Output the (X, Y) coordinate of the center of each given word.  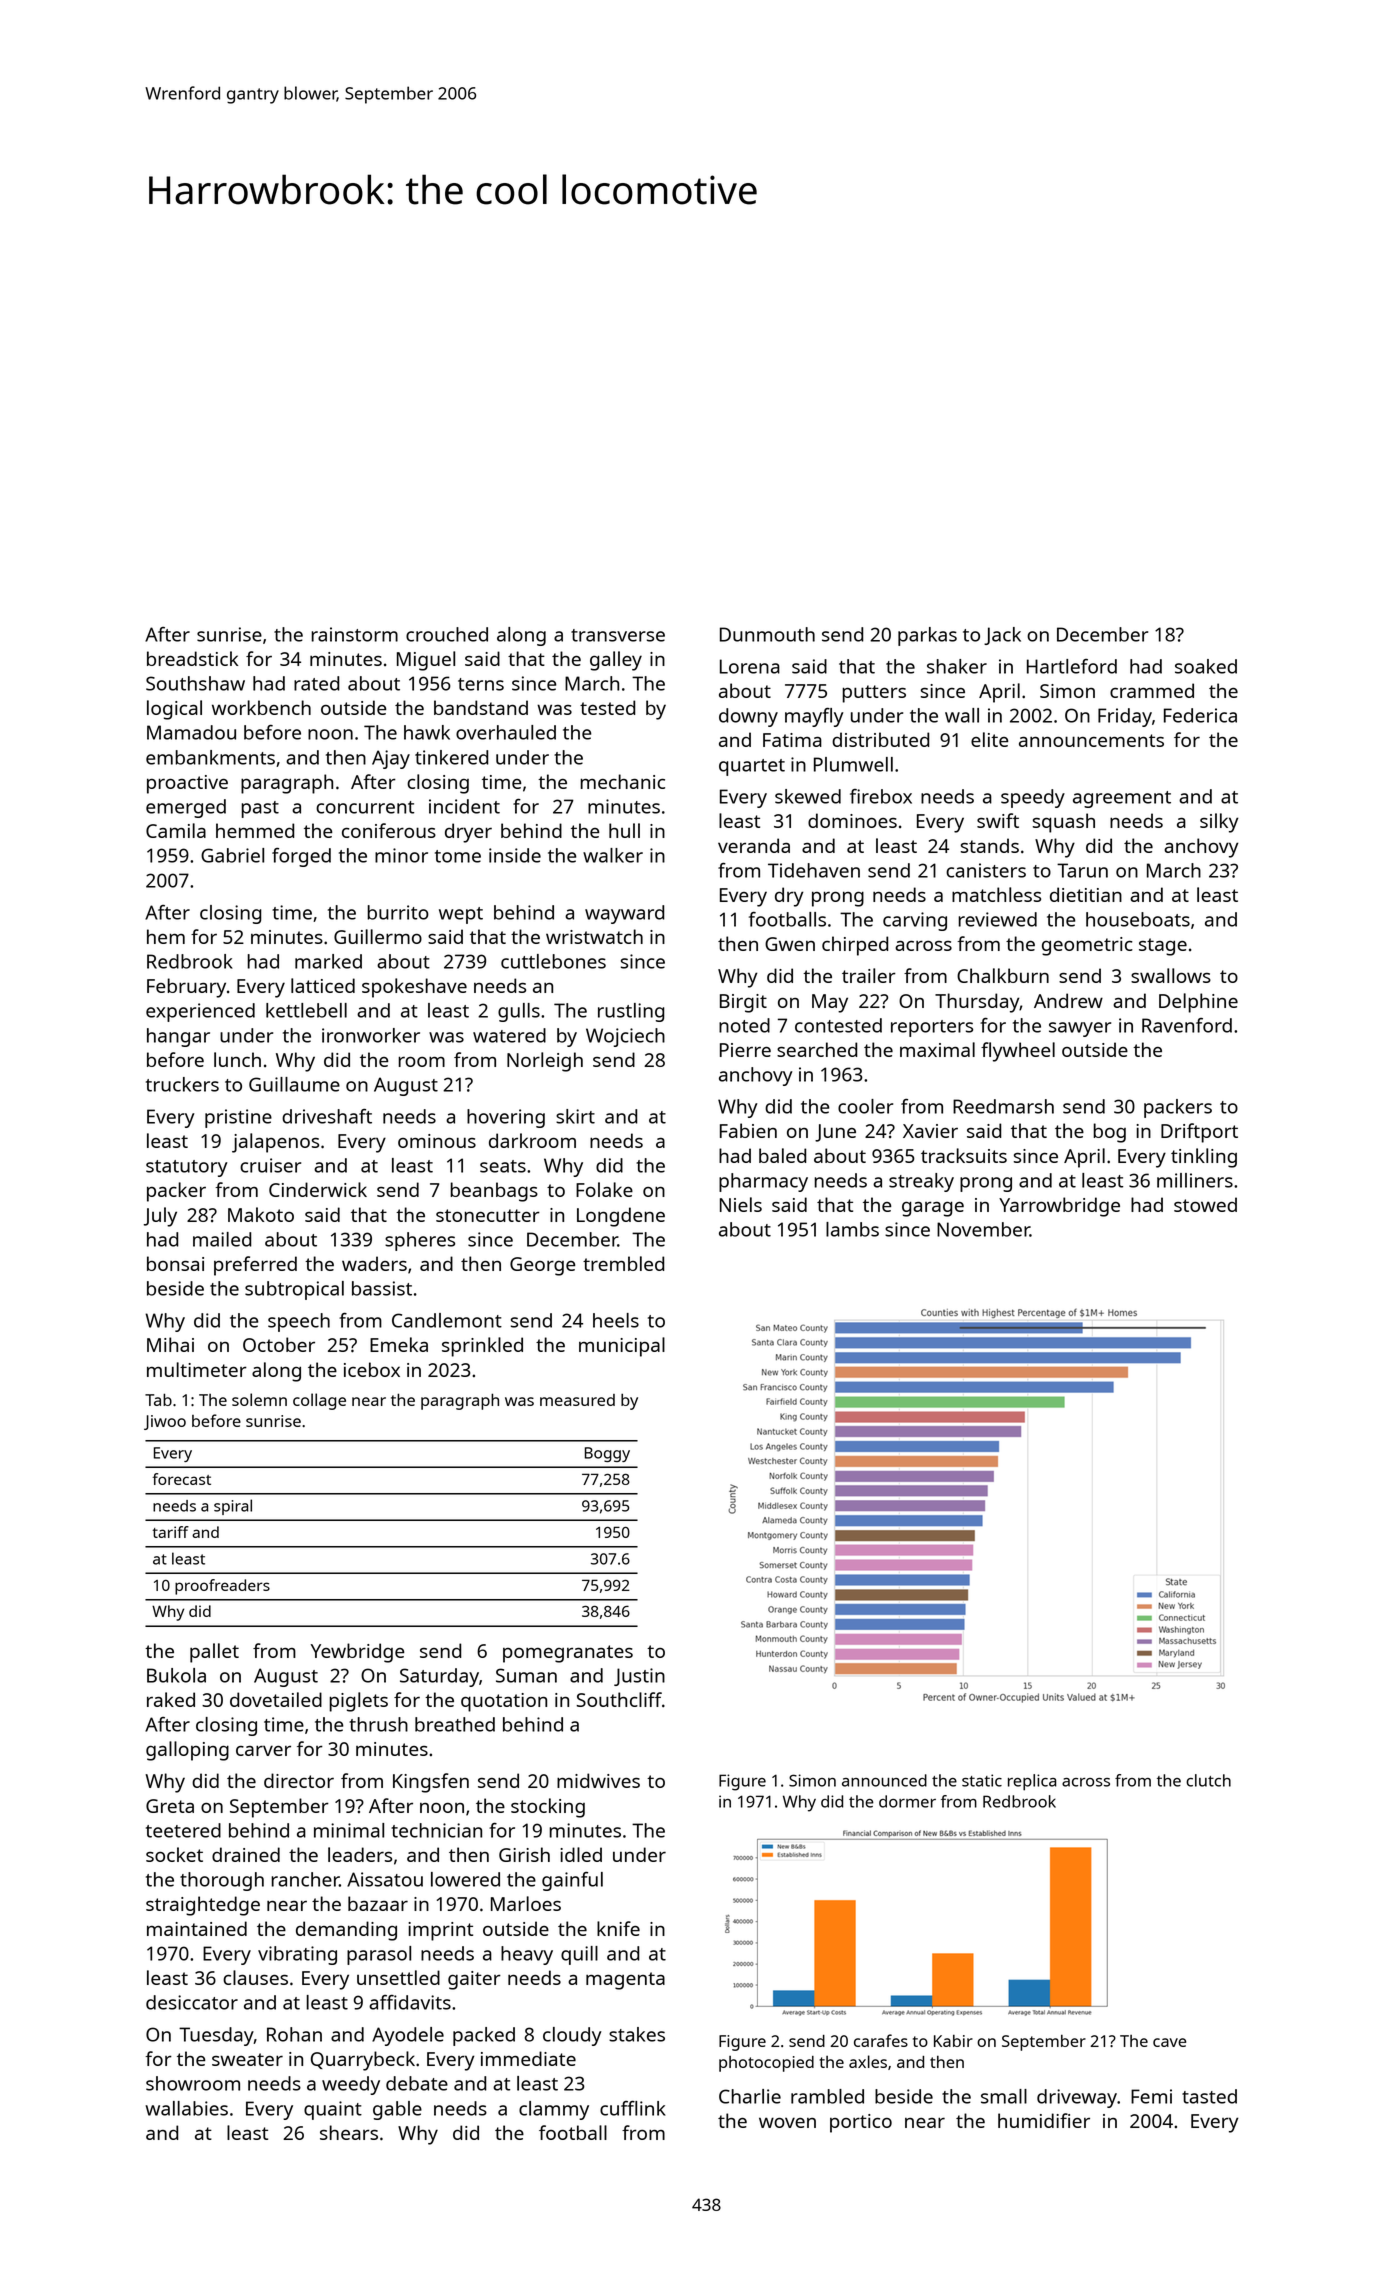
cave (1169, 2042)
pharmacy (763, 1182)
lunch (237, 1059)
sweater (247, 2059)
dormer (907, 1801)
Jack (1002, 636)
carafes (881, 2040)
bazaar (378, 1903)
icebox (372, 1369)
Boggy (607, 1454)
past (260, 809)
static (982, 1780)
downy (748, 717)
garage (933, 1209)
